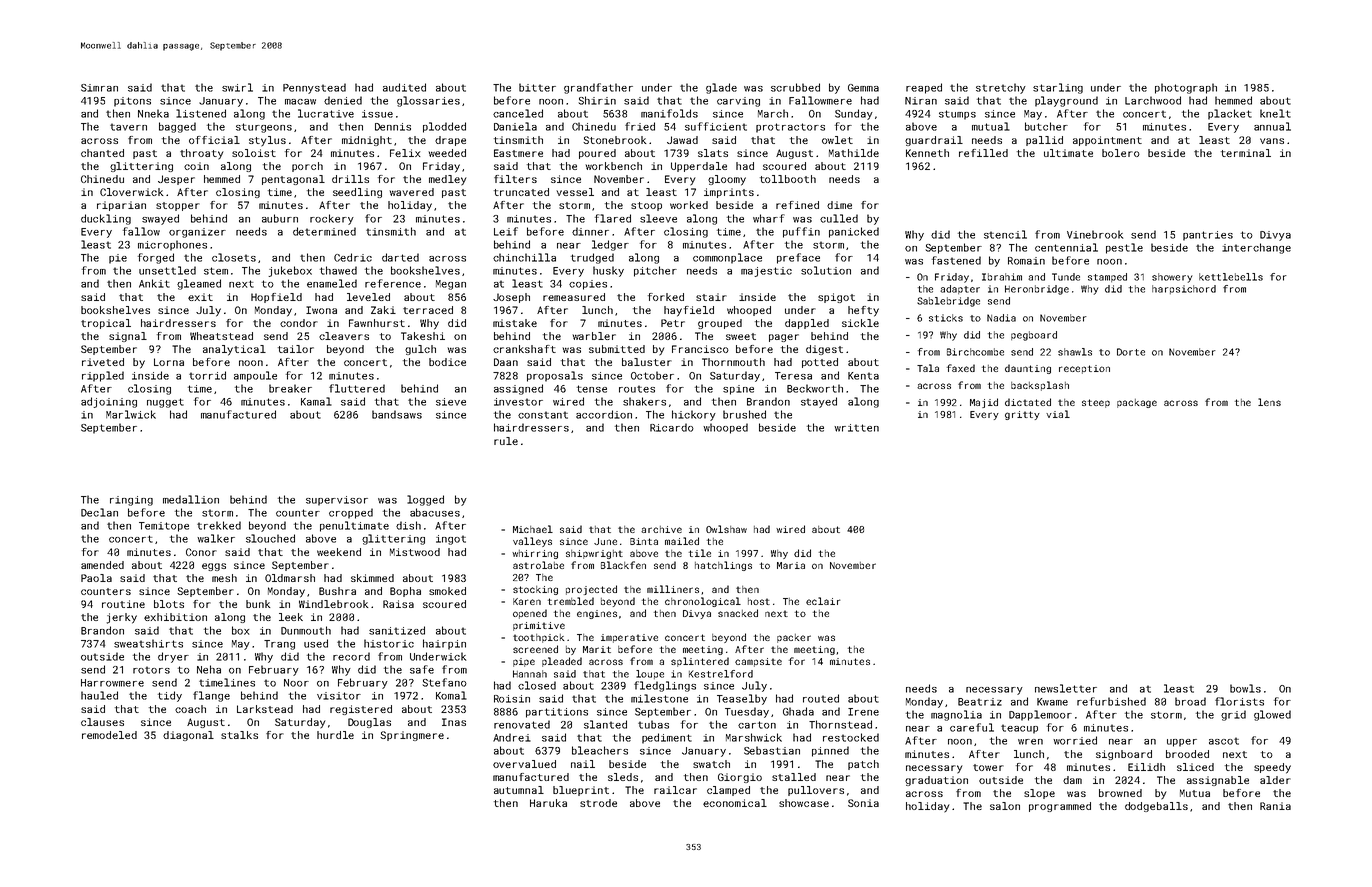 The width and height of the screenshot is (1372, 887). What do you see at coordinates (575, 192) in the screenshot?
I see `vessel` at bounding box center [575, 192].
